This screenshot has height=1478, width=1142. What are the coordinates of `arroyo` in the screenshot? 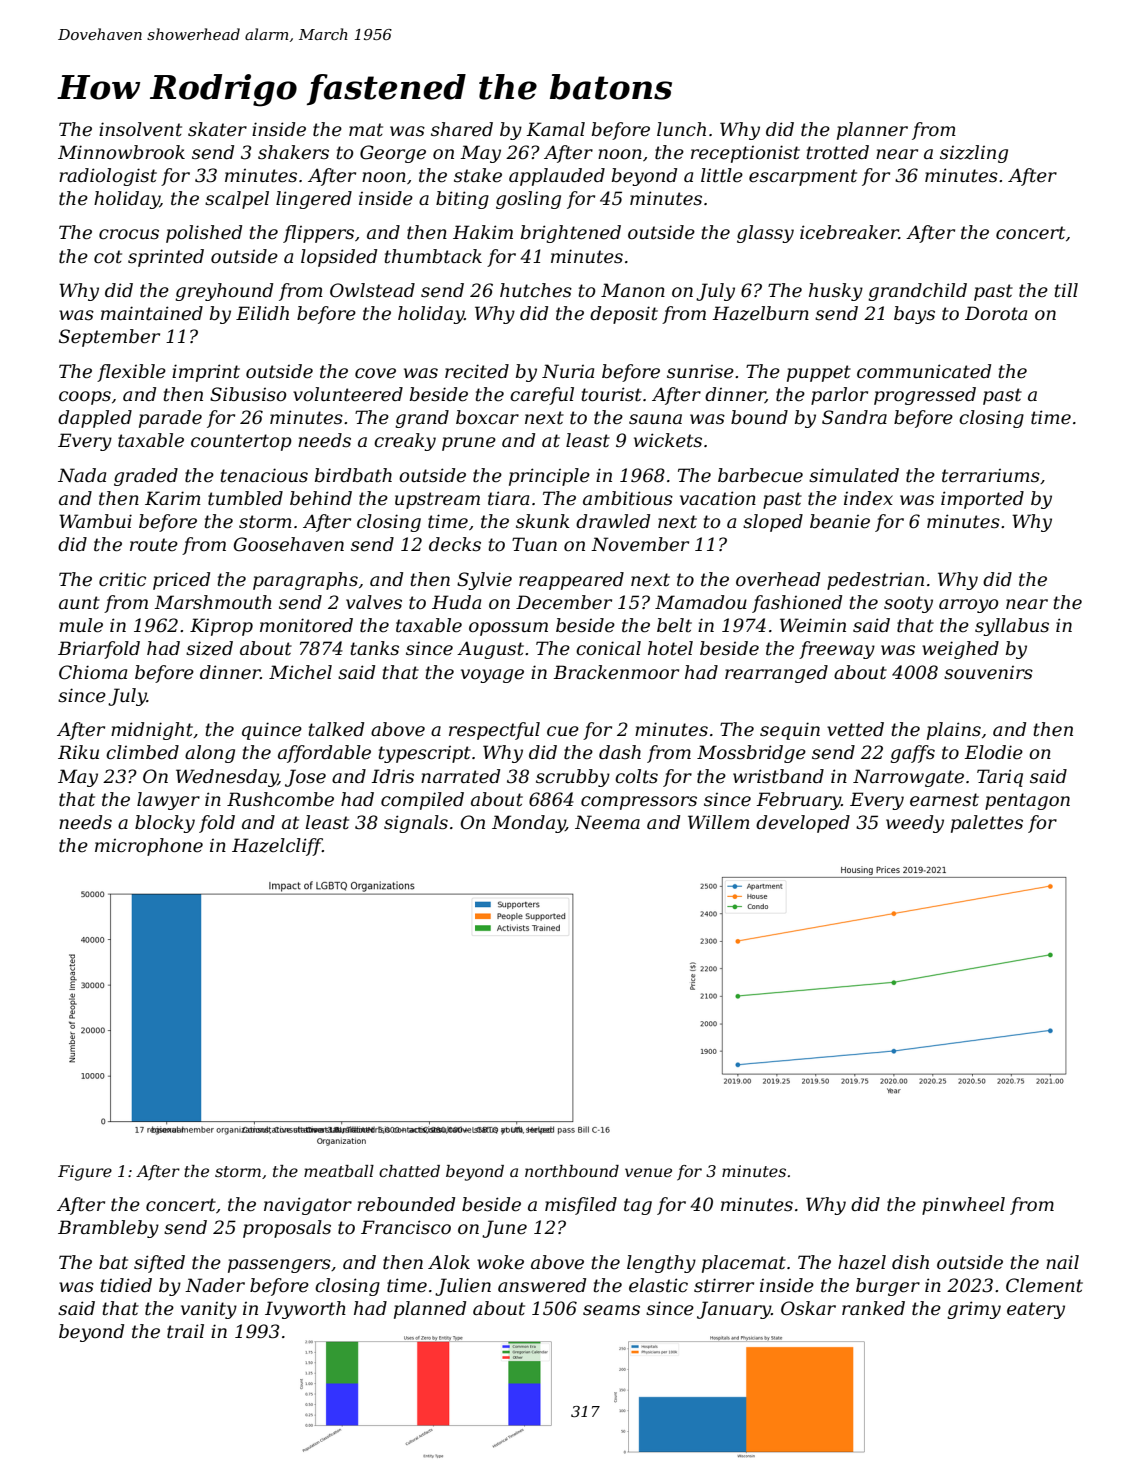 It's located at (968, 606).
